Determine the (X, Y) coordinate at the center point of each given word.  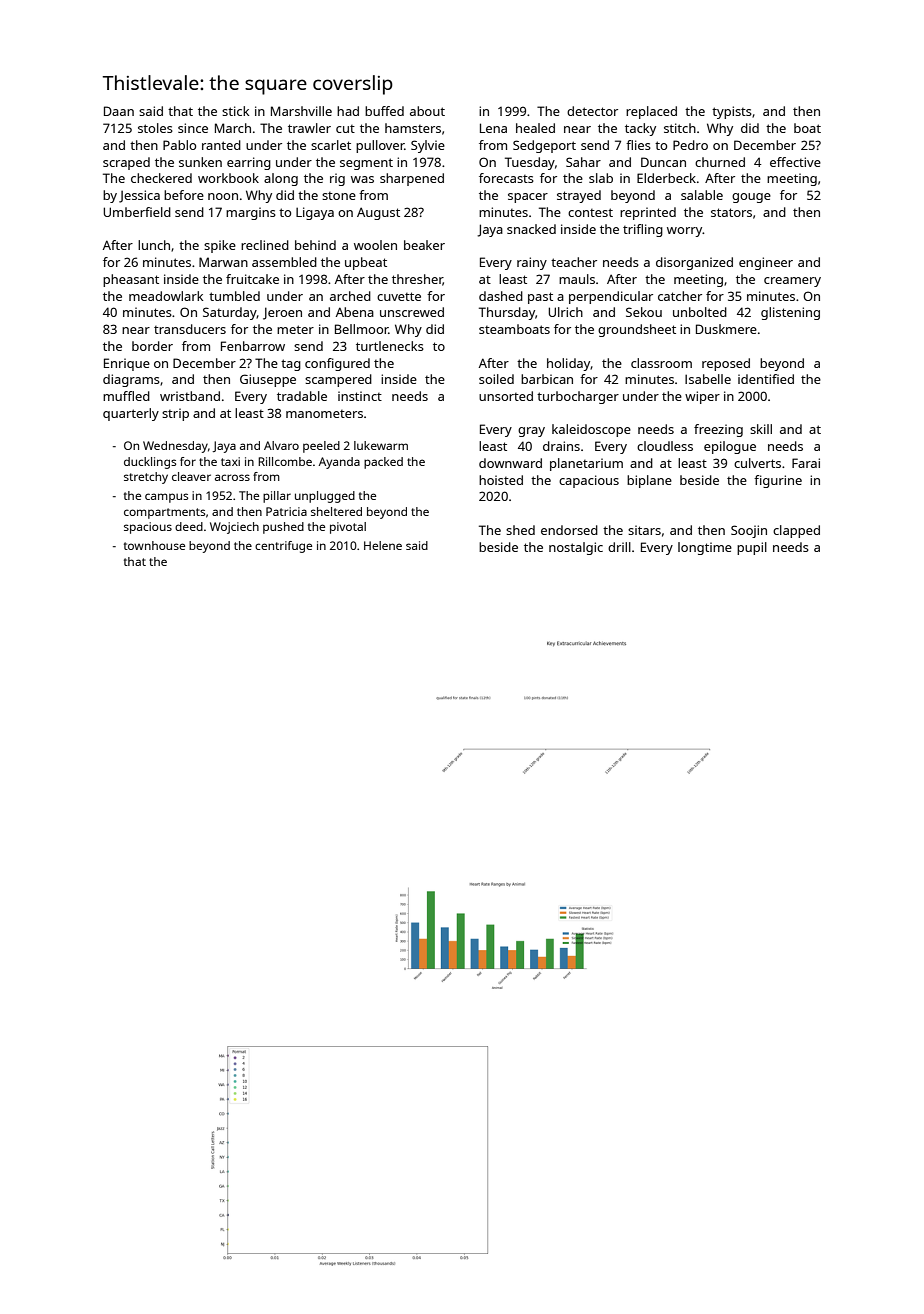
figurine (778, 481)
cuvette (399, 296)
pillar (277, 497)
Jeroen (282, 313)
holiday (569, 364)
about (427, 111)
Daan (119, 111)
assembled (284, 262)
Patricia (286, 511)
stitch (680, 128)
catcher (680, 296)
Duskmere (726, 329)
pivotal (348, 528)
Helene (383, 545)
